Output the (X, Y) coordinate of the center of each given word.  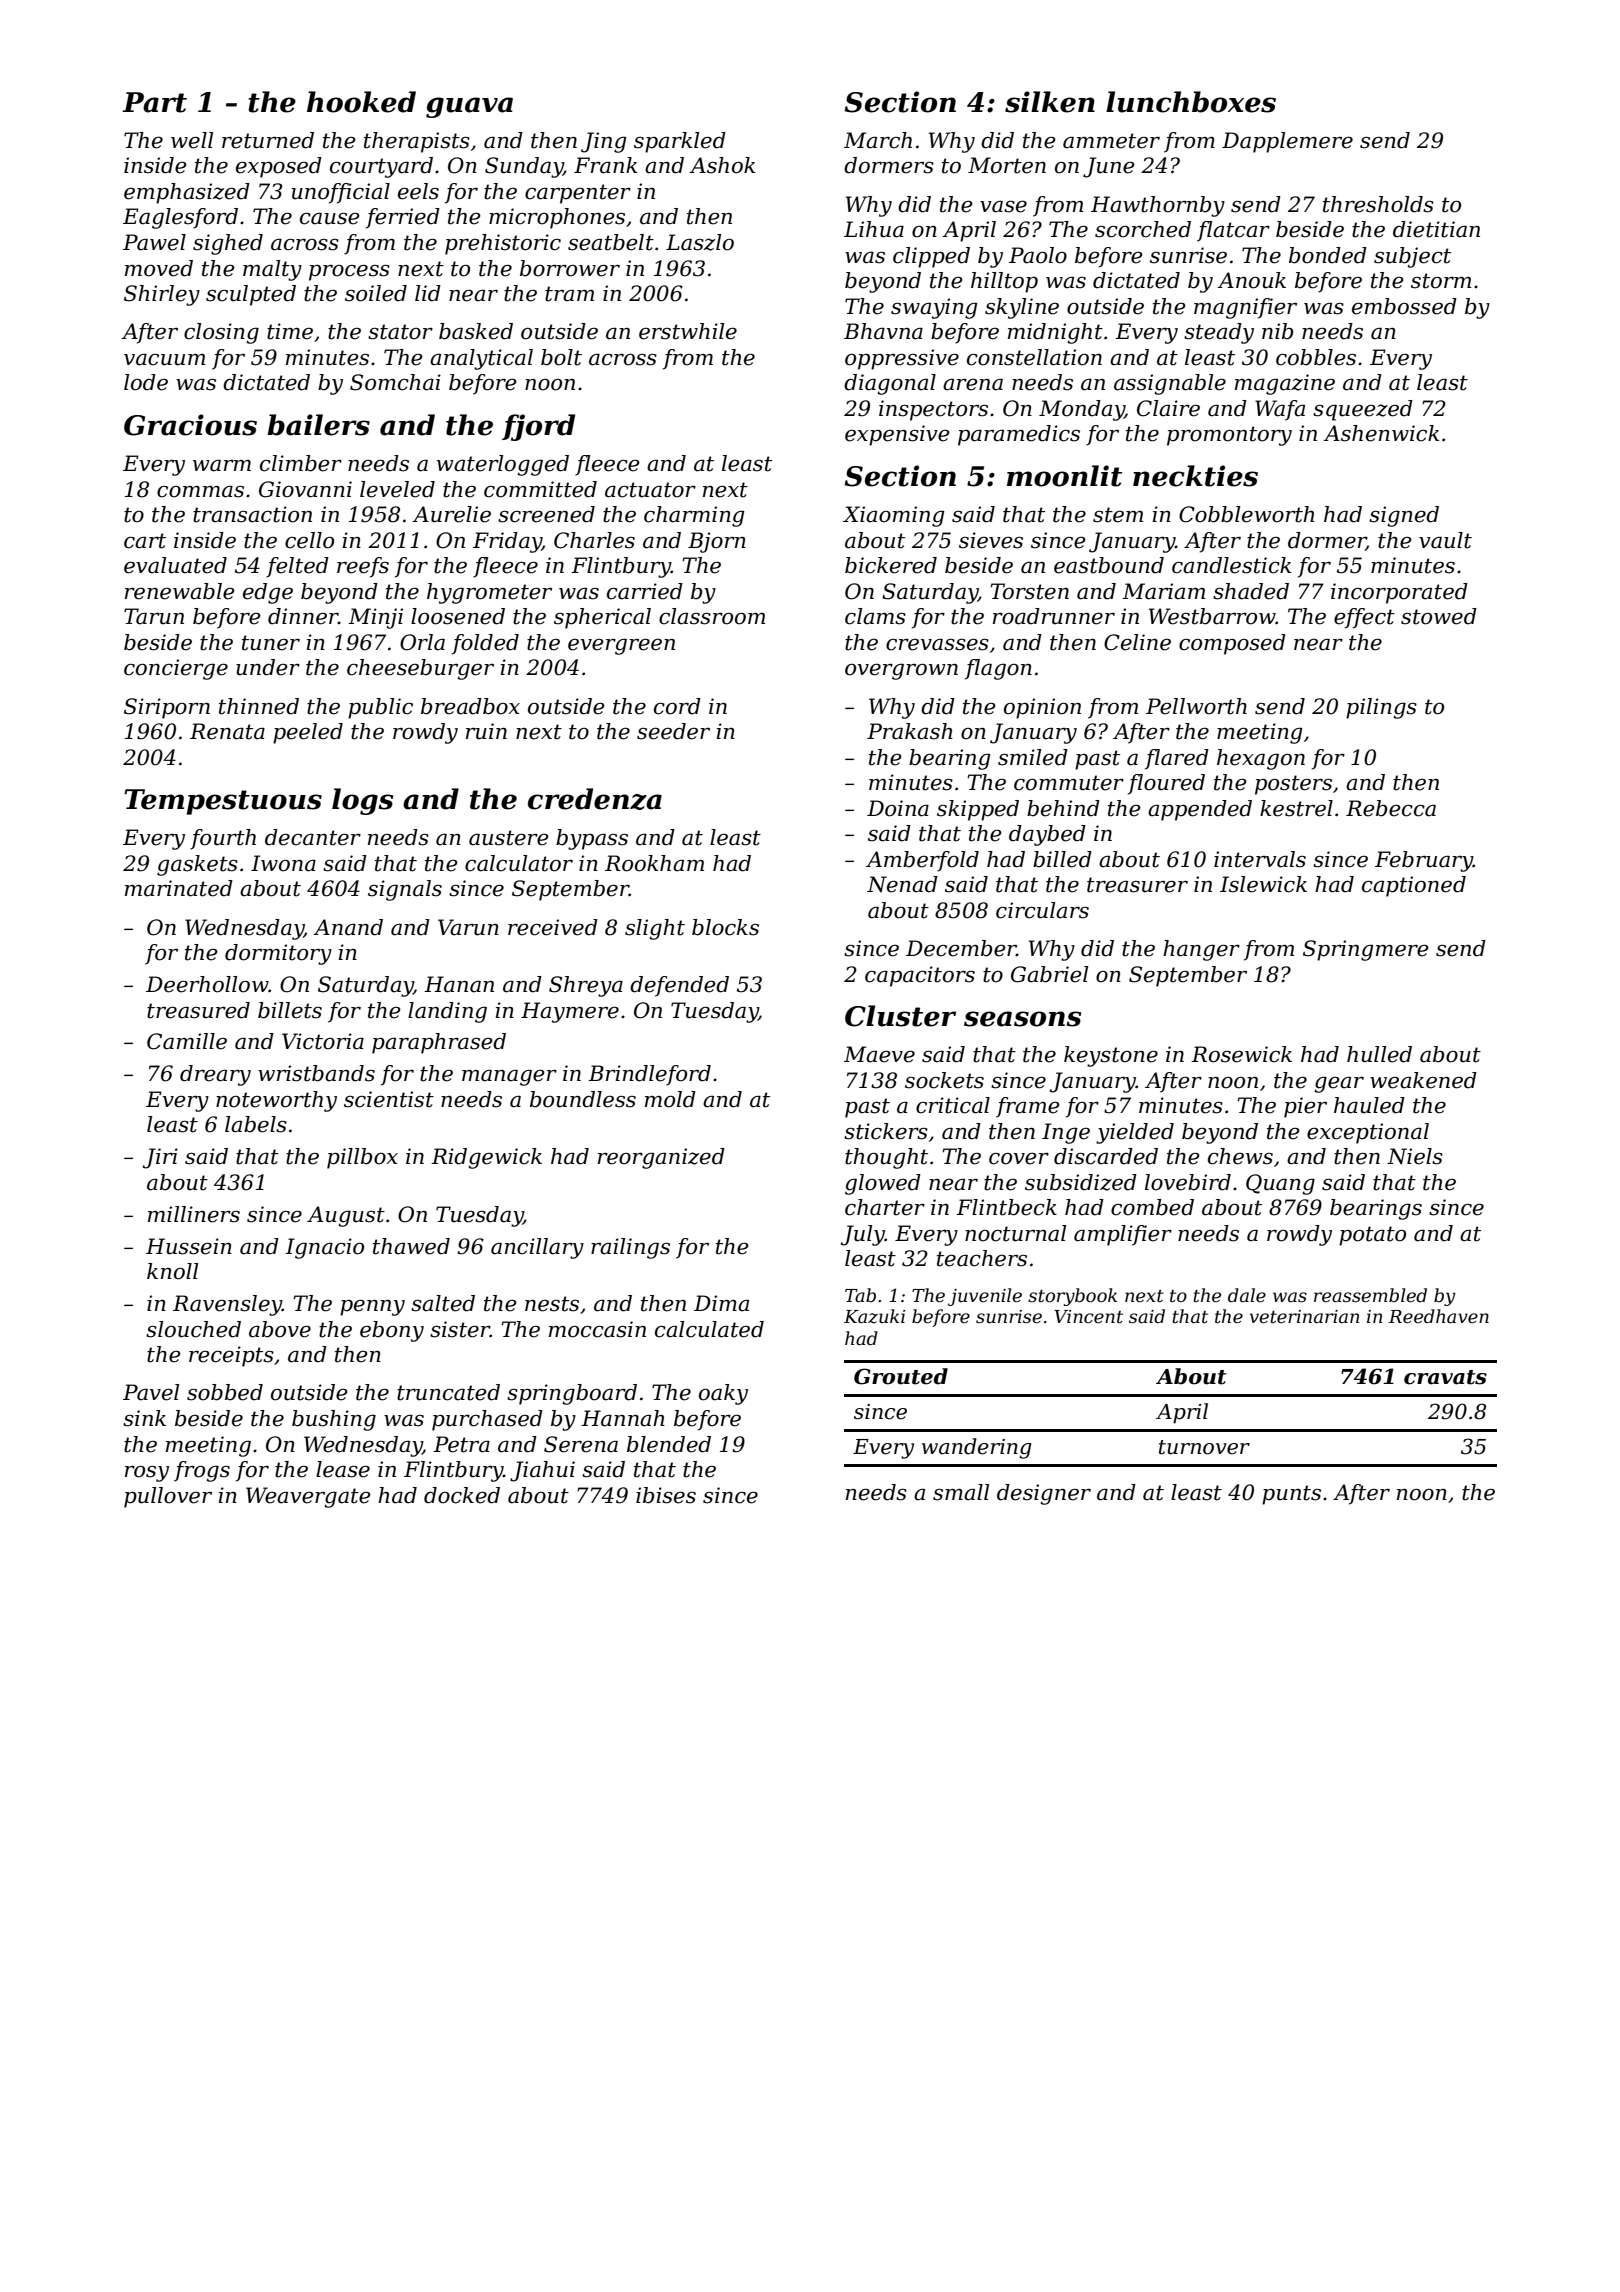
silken (1050, 102)
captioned (1414, 886)
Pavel (151, 1392)
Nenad (902, 884)
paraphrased (439, 1043)
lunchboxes (1191, 102)
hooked (361, 102)
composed (1232, 644)
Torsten (1029, 591)
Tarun (154, 616)
